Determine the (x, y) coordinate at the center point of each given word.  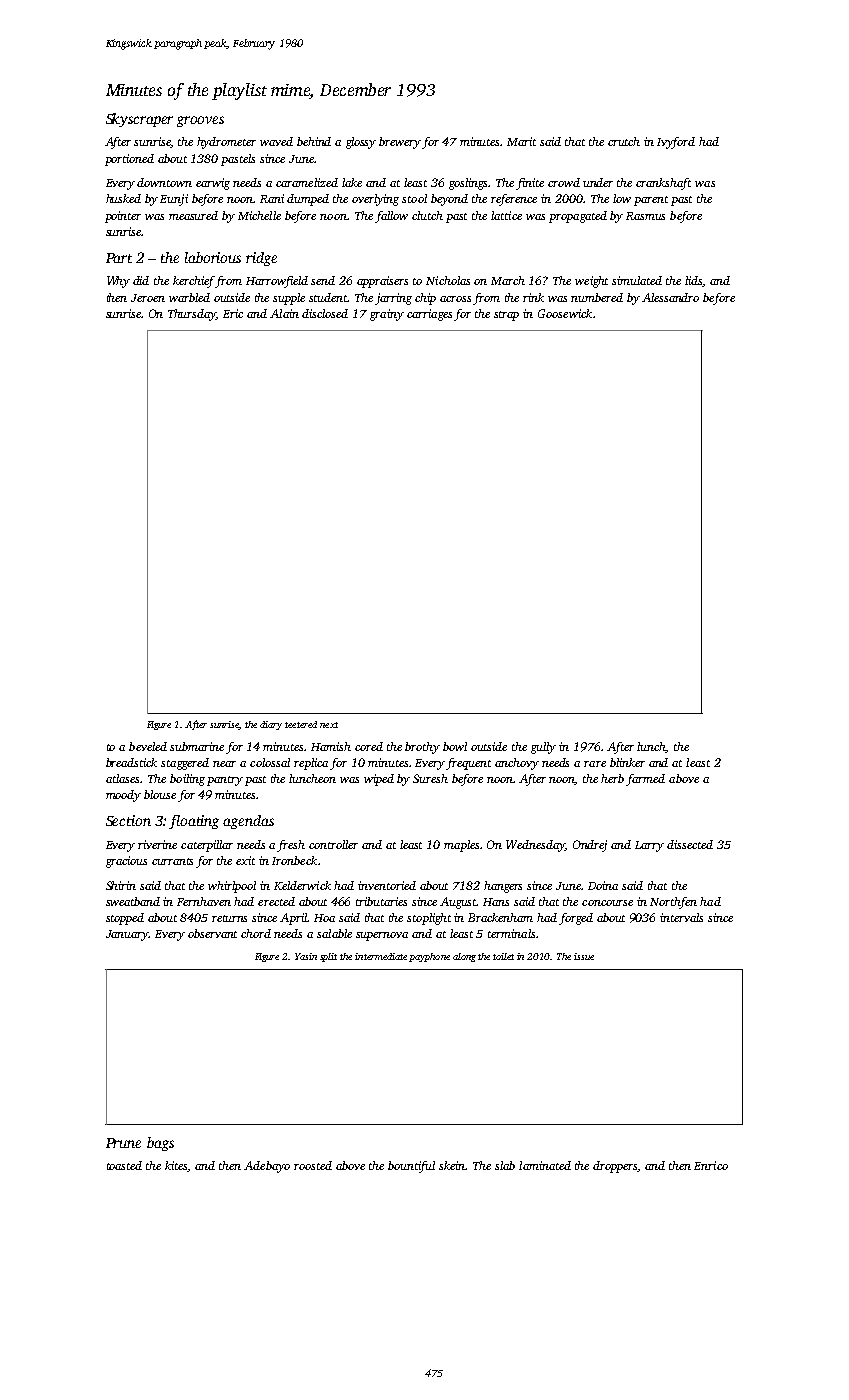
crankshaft (663, 184)
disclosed (325, 313)
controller (333, 844)
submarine (197, 746)
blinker (627, 762)
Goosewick (565, 313)
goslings (469, 184)
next (329, 725)
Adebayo (267, 1167)
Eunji (174, 200)
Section (128, 820)
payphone (429, 957)
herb (612, 778)
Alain (284, 313)
